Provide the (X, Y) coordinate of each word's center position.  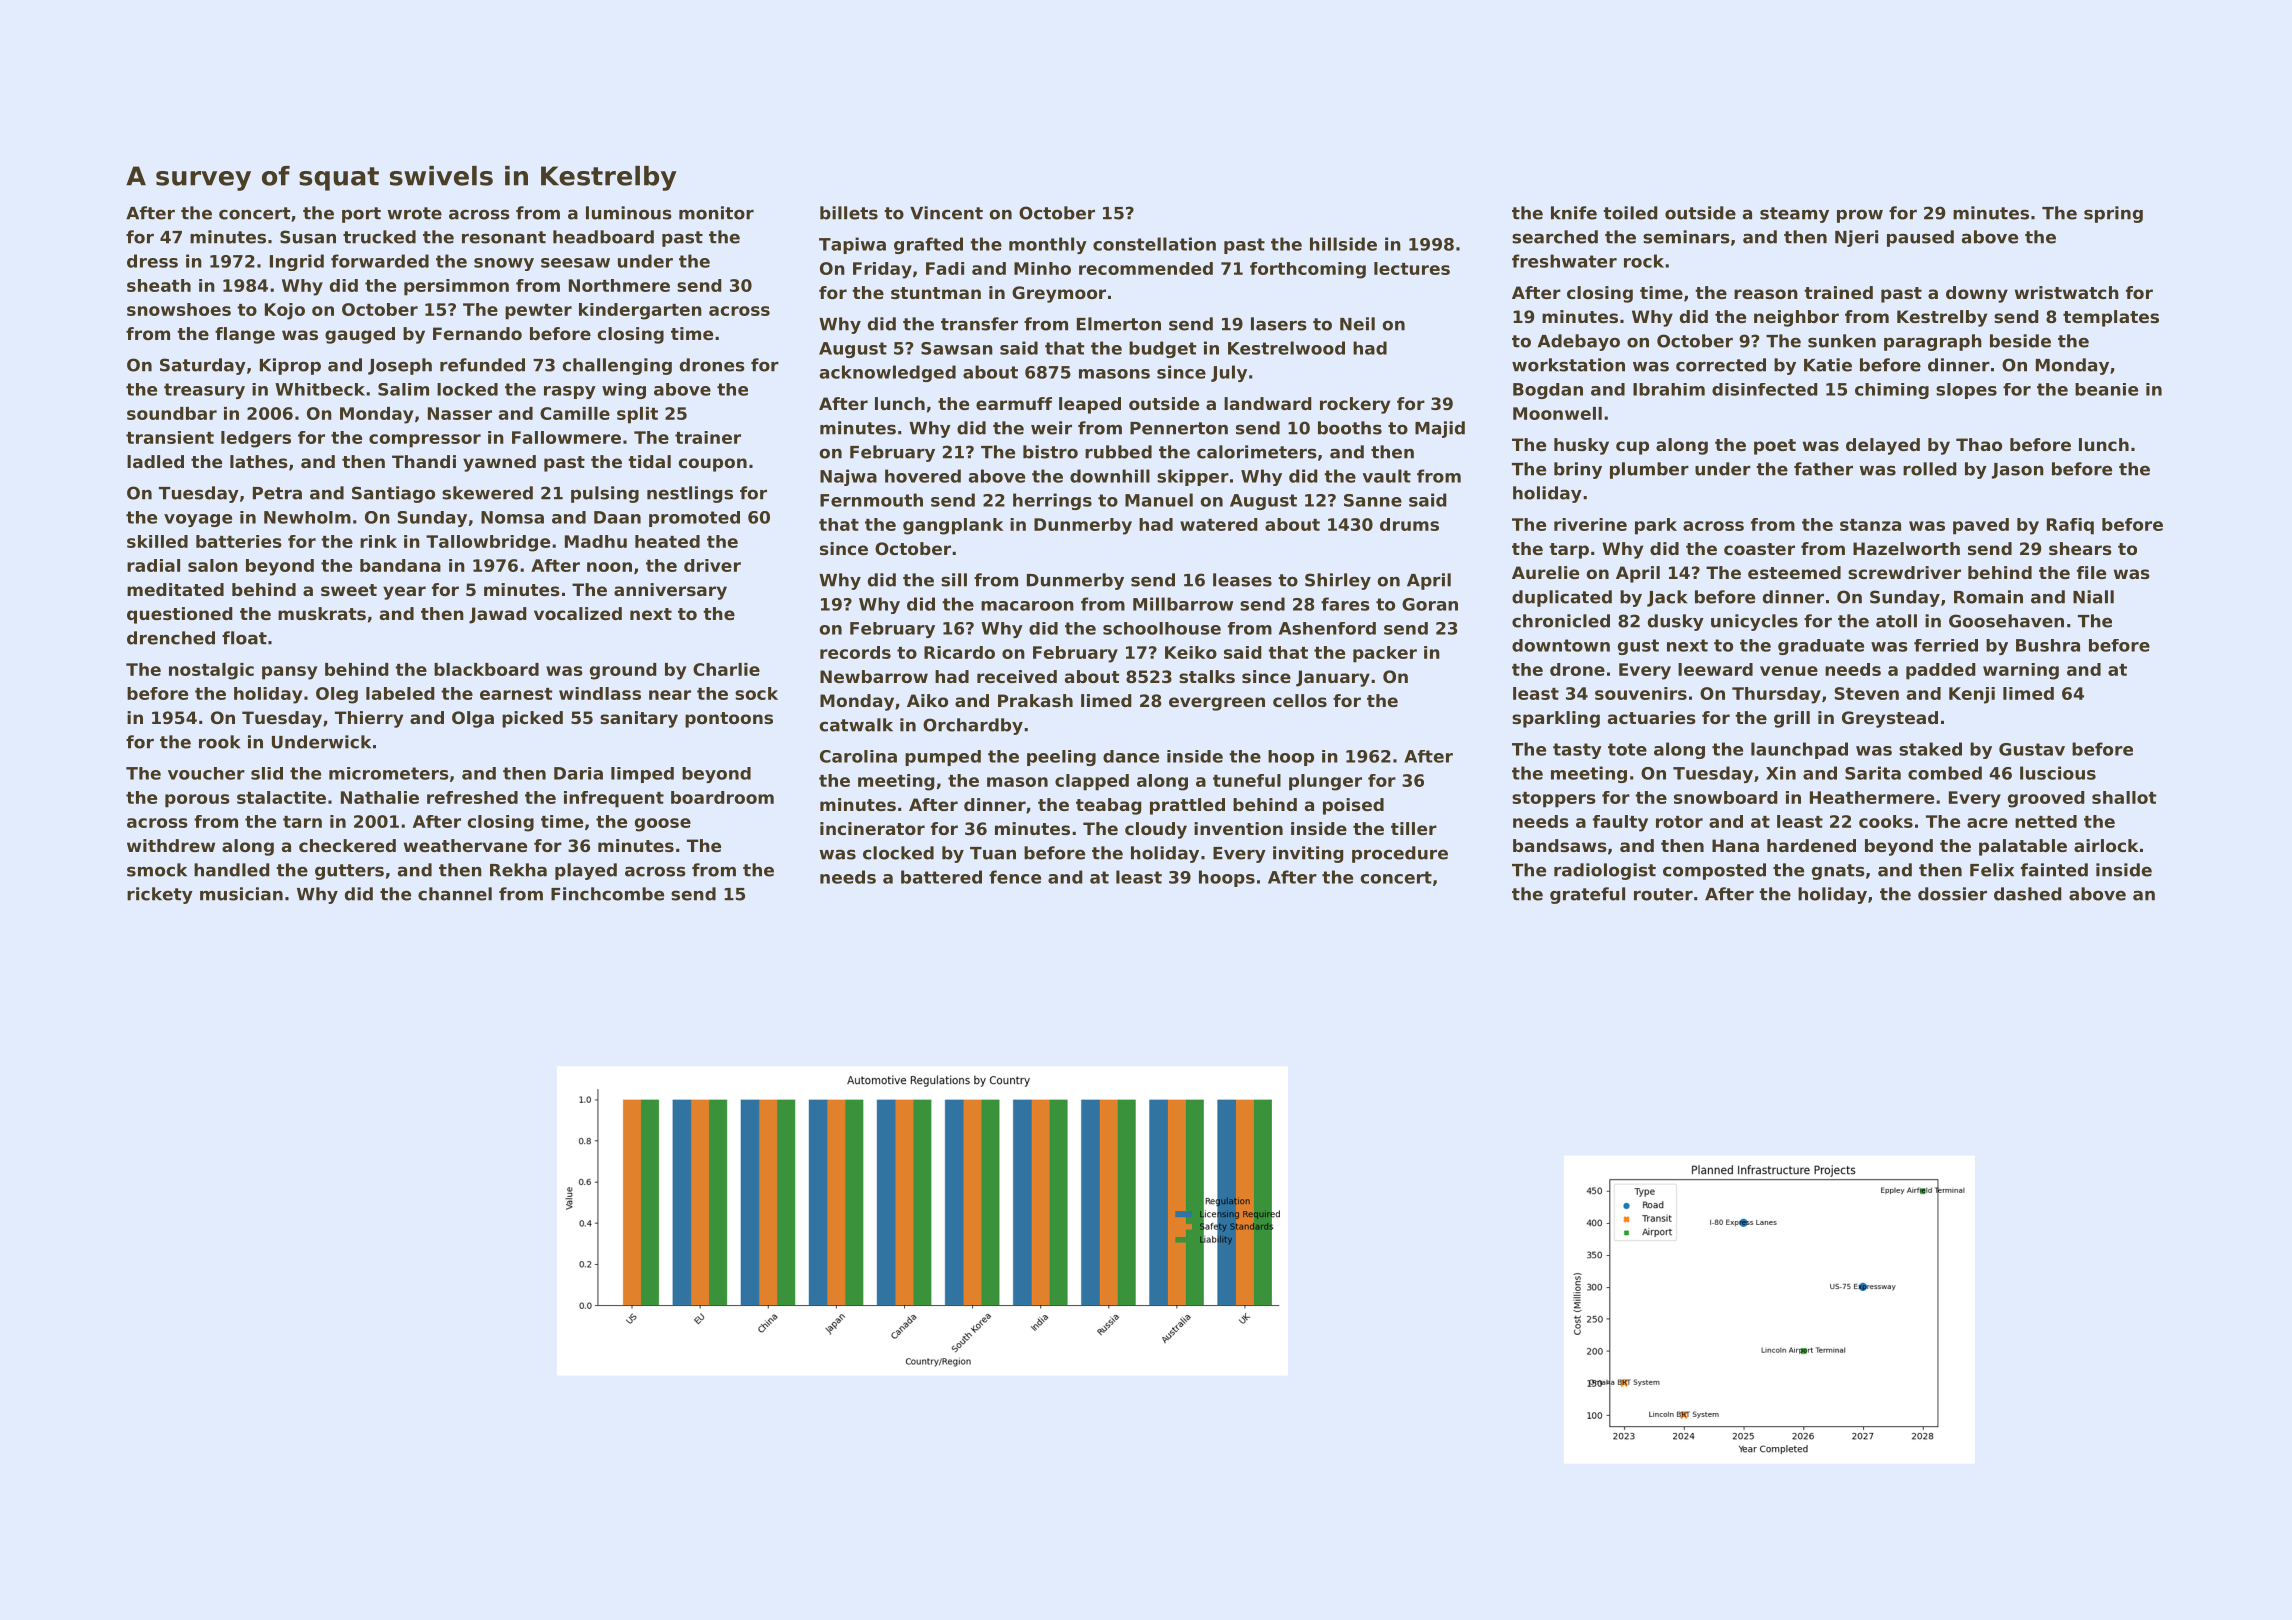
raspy (570, 392)
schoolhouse (1162, 628)
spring (2113, 214)
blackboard (486, 669)
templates (2111, 318)
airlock (2106, 845)
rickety (160, 895)
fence (1015, 877)
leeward (1715, 669)
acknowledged (888, 373)
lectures (1412, 268)
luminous (629, 213)
